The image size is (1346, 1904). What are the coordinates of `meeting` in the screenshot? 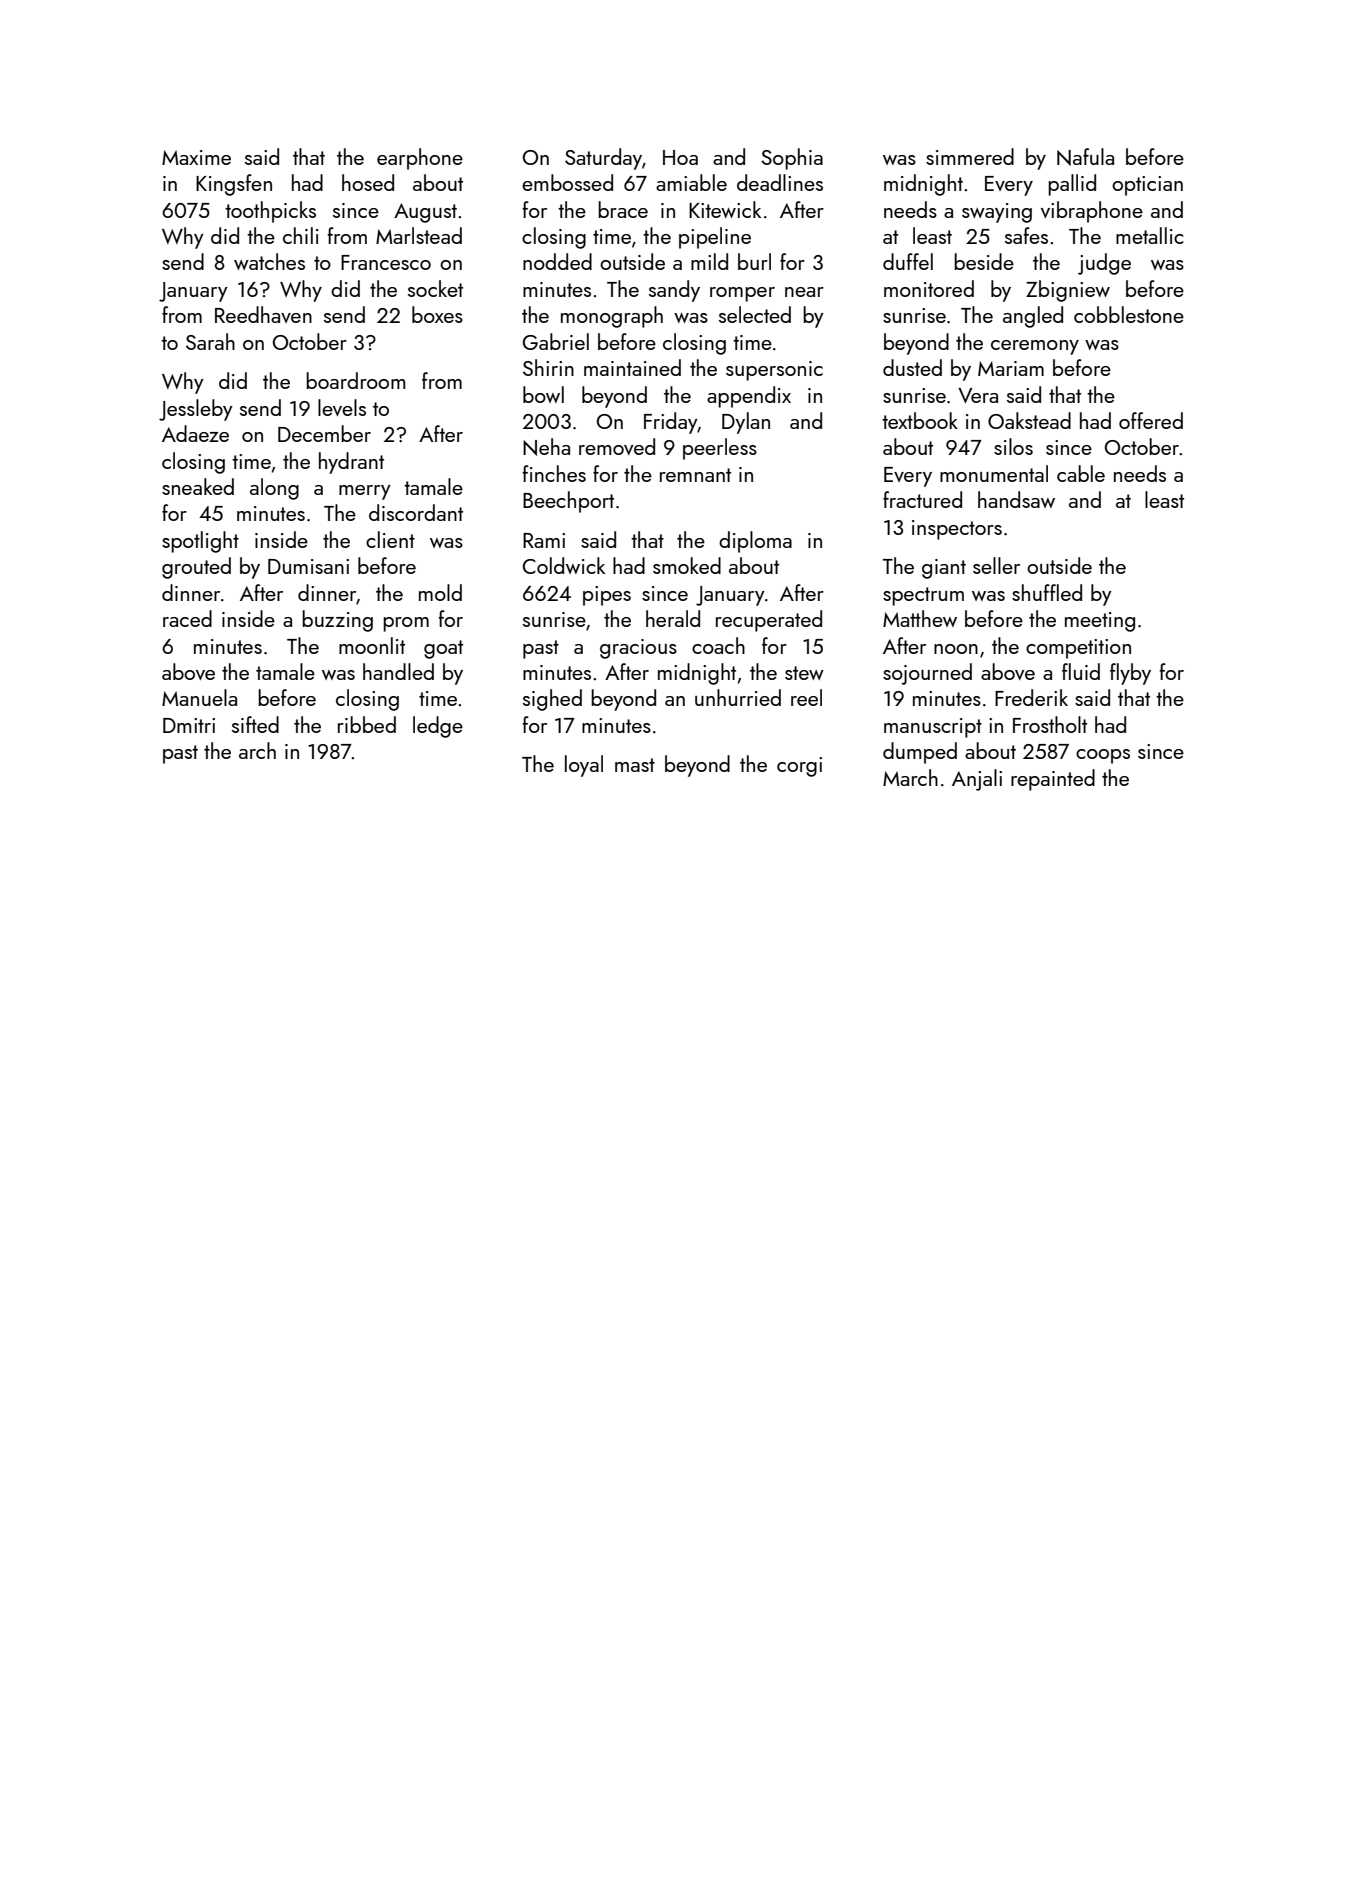 It's located at (1100, 622).
